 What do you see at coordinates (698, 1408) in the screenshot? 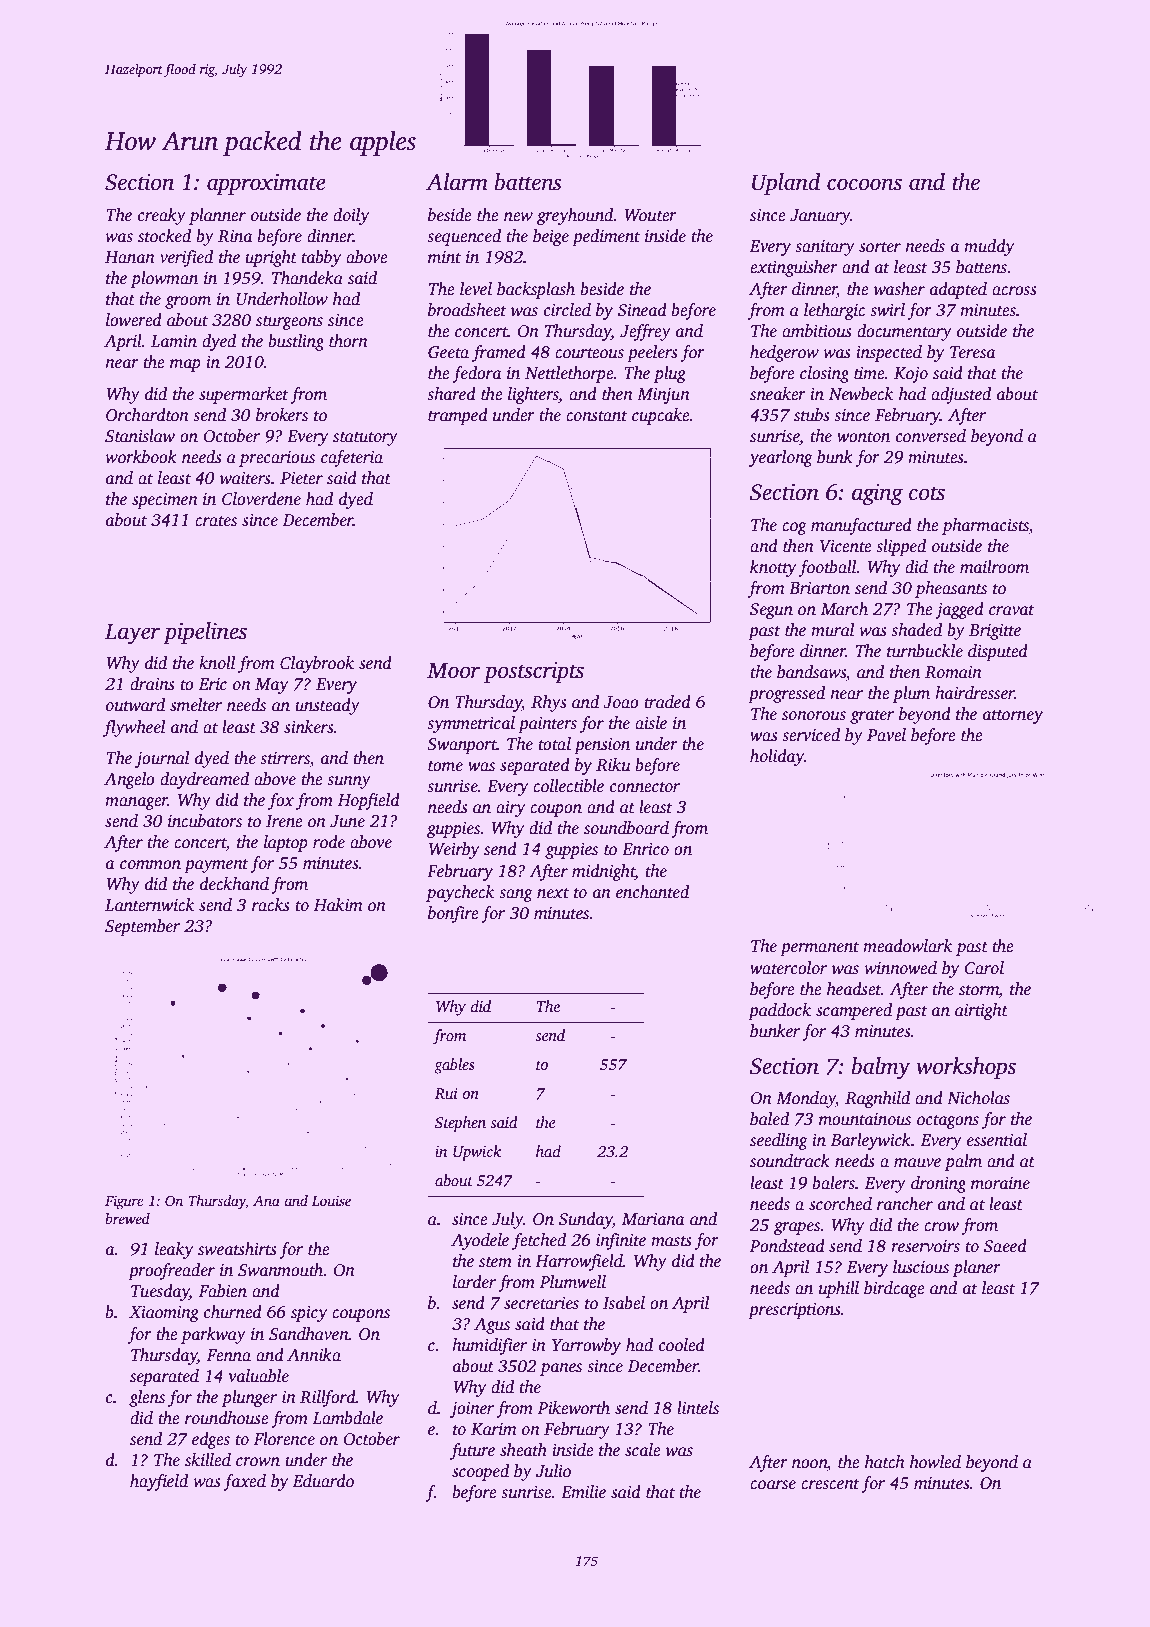
I see `lintels` at bounding box center [698, 1408].
